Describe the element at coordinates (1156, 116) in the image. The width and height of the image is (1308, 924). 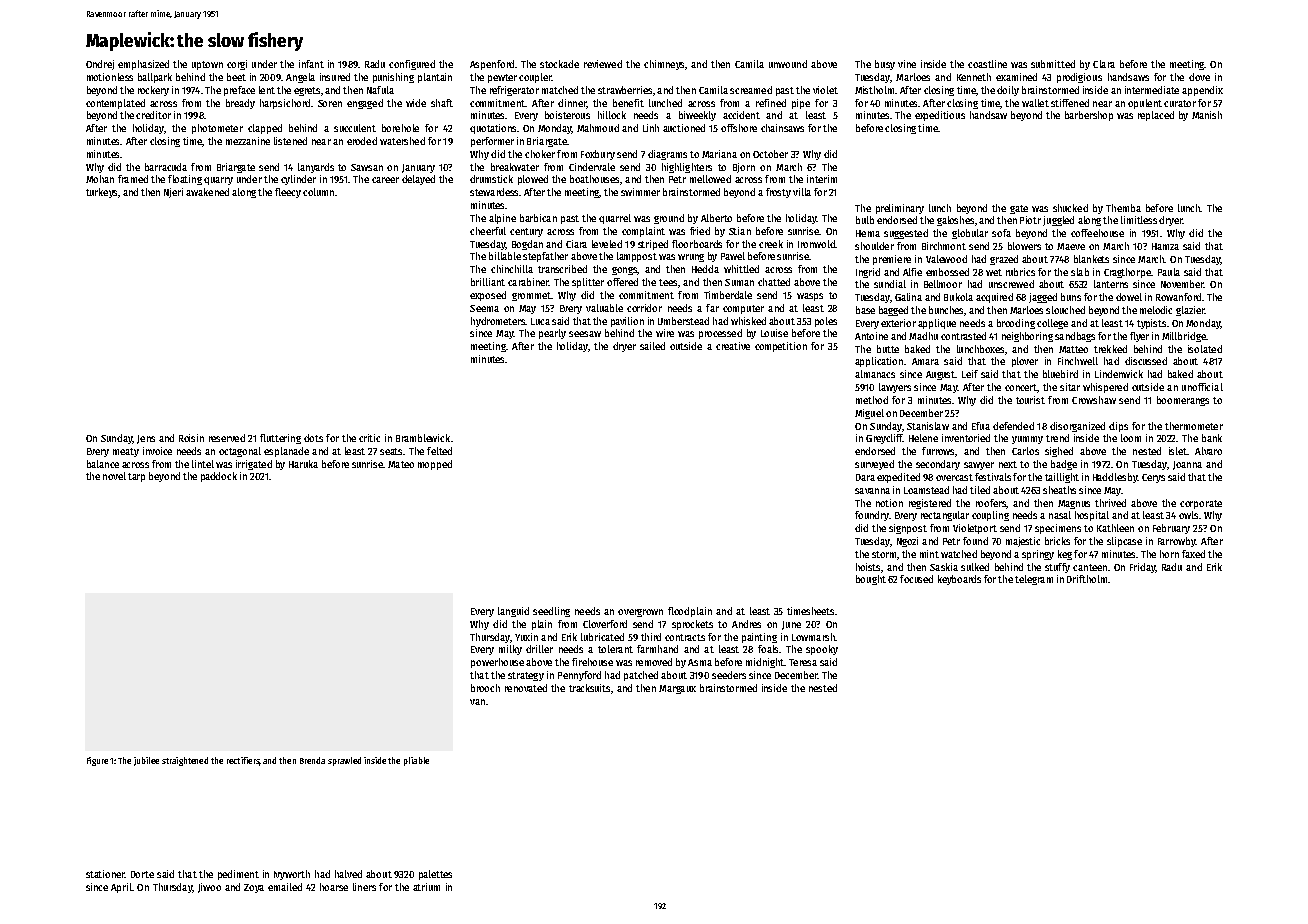
I see `replaced` at that location.
